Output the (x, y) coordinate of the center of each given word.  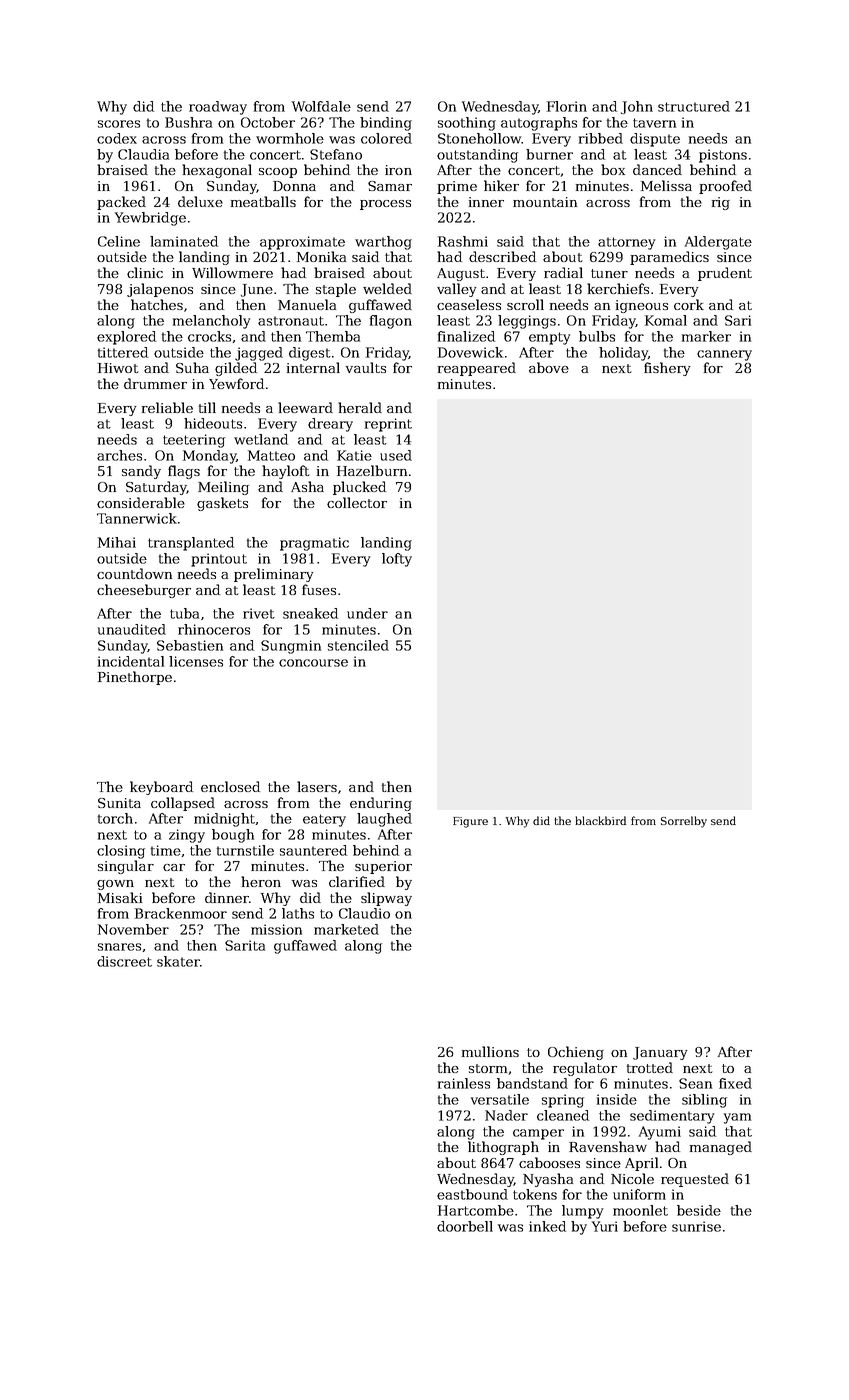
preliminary (274, 575)
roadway (218, 108)
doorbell (465, 1226)
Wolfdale (321, 106)
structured (694, 106)
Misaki (120, 897)
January (660, 1053)
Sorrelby (684, 822)
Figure (470, 822)
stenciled (358, 645)
